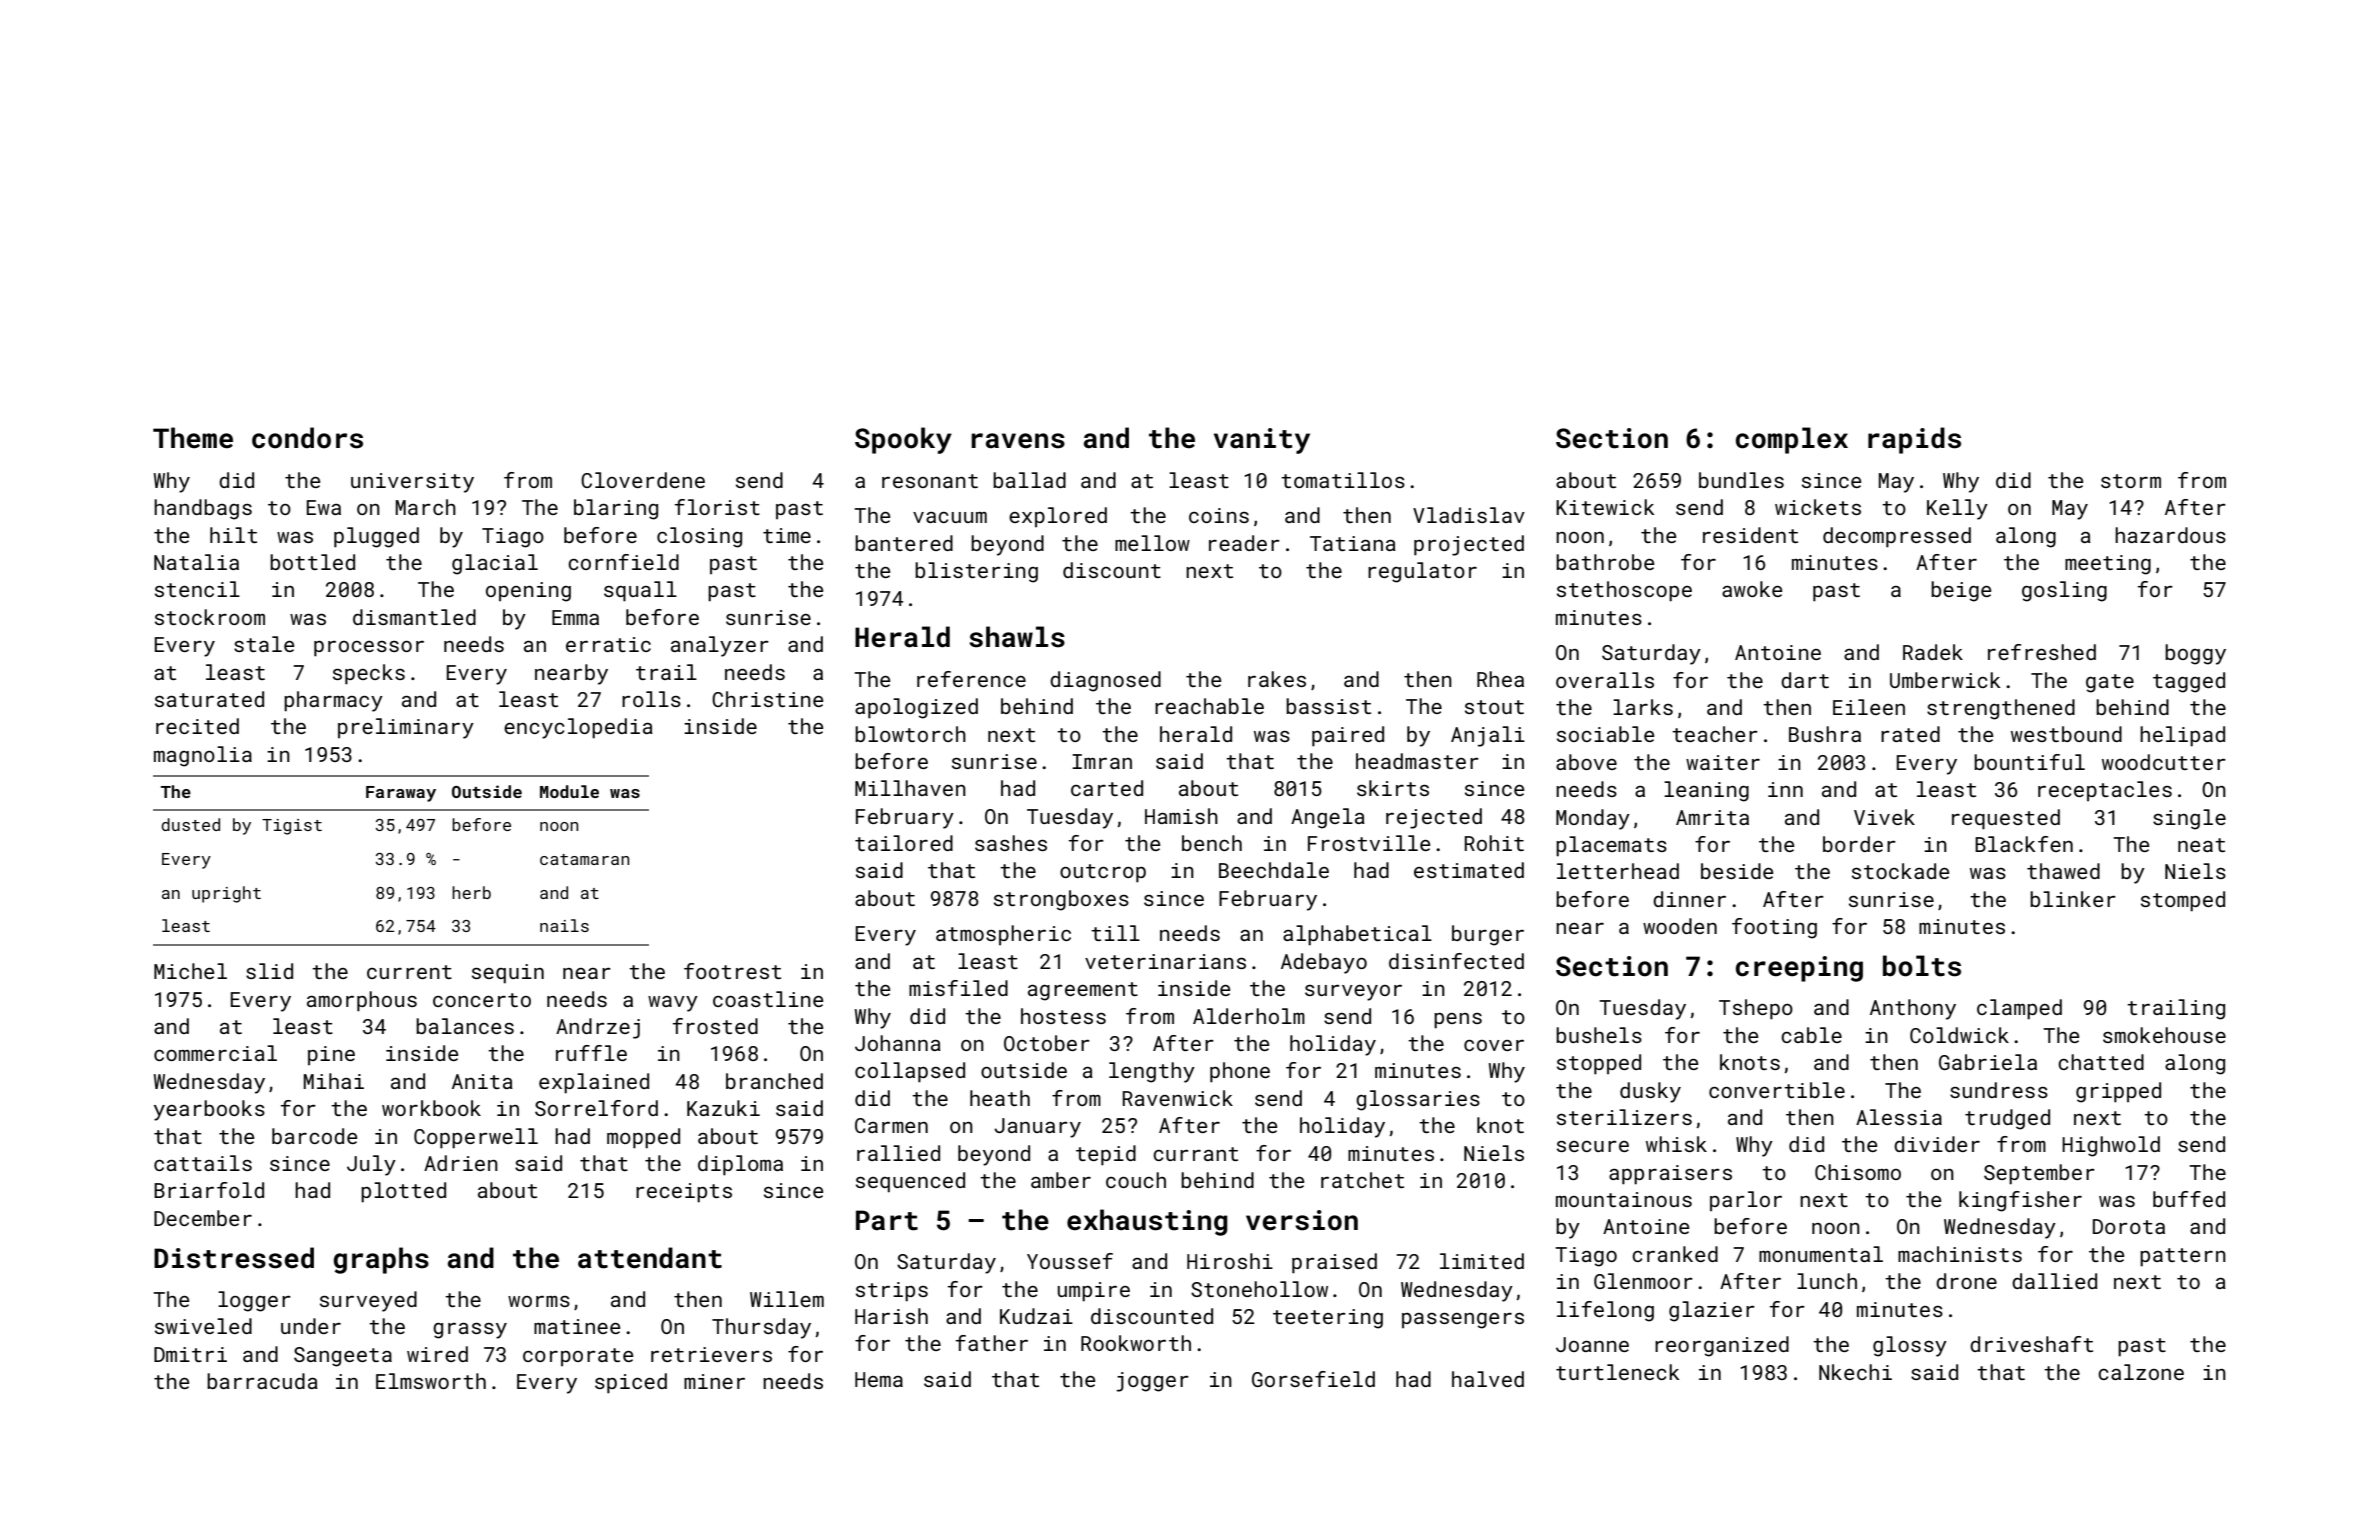 This screenshot has height=1540, width=2380. What do you see at coordinates (2131, 481) in the screenshot?
I see `storm` at bounding box center [2131, 481].
